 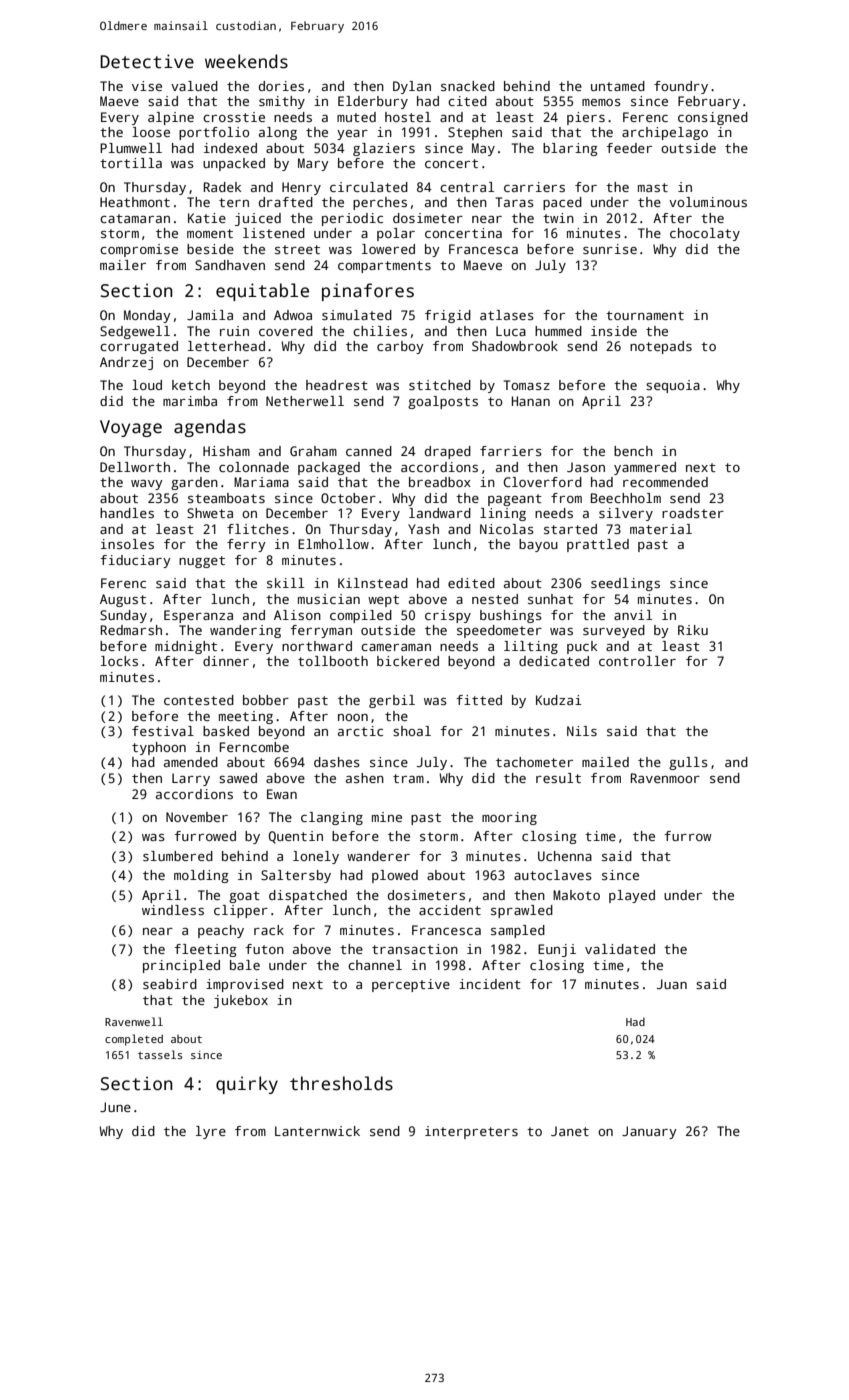 I want to click on festival, so click(x=163, y=731).
